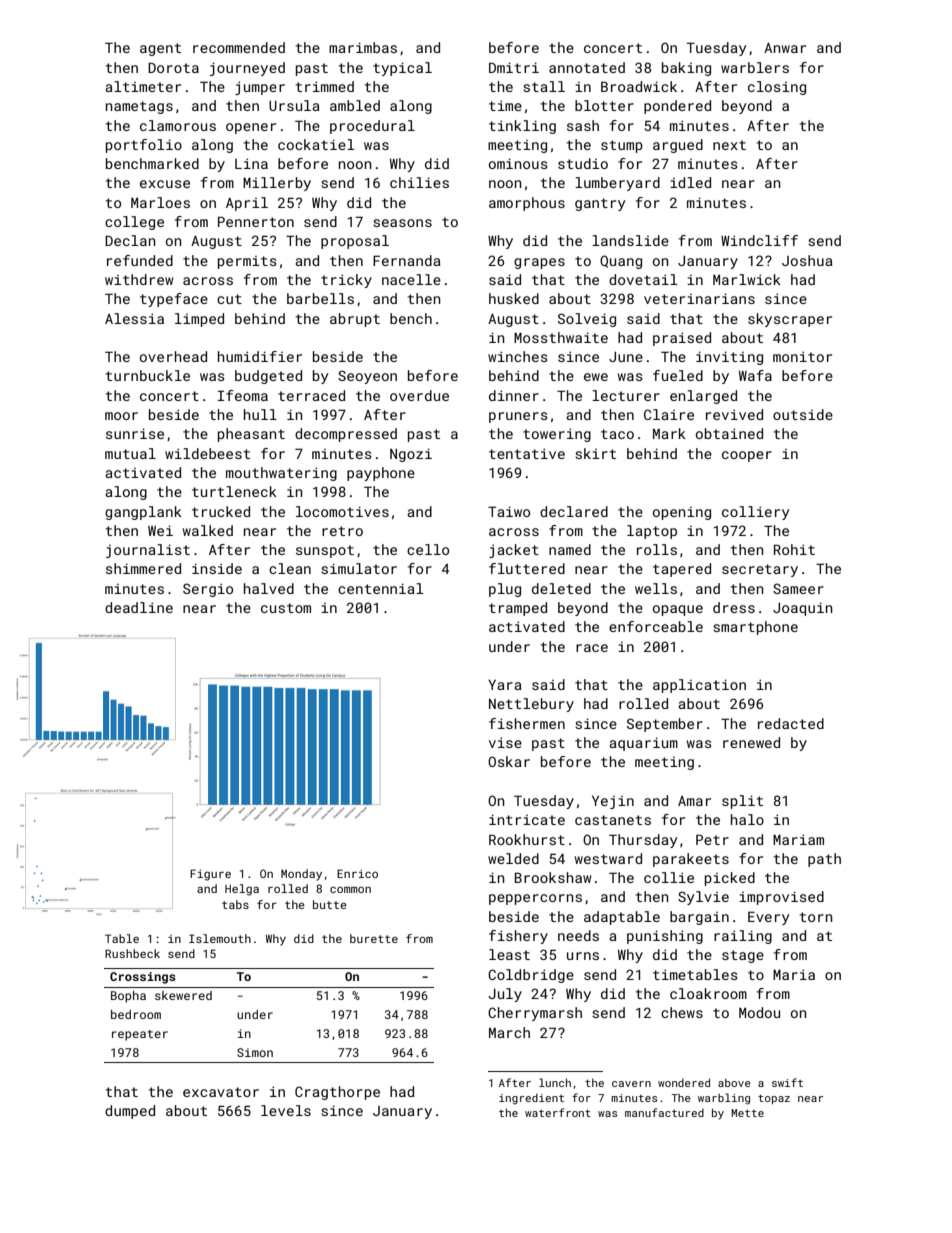 This document has height=1233, width=952. What do you see at coordinates (128, 997) in the document?
I see `Bopha` at bounding box center [128, 997].
